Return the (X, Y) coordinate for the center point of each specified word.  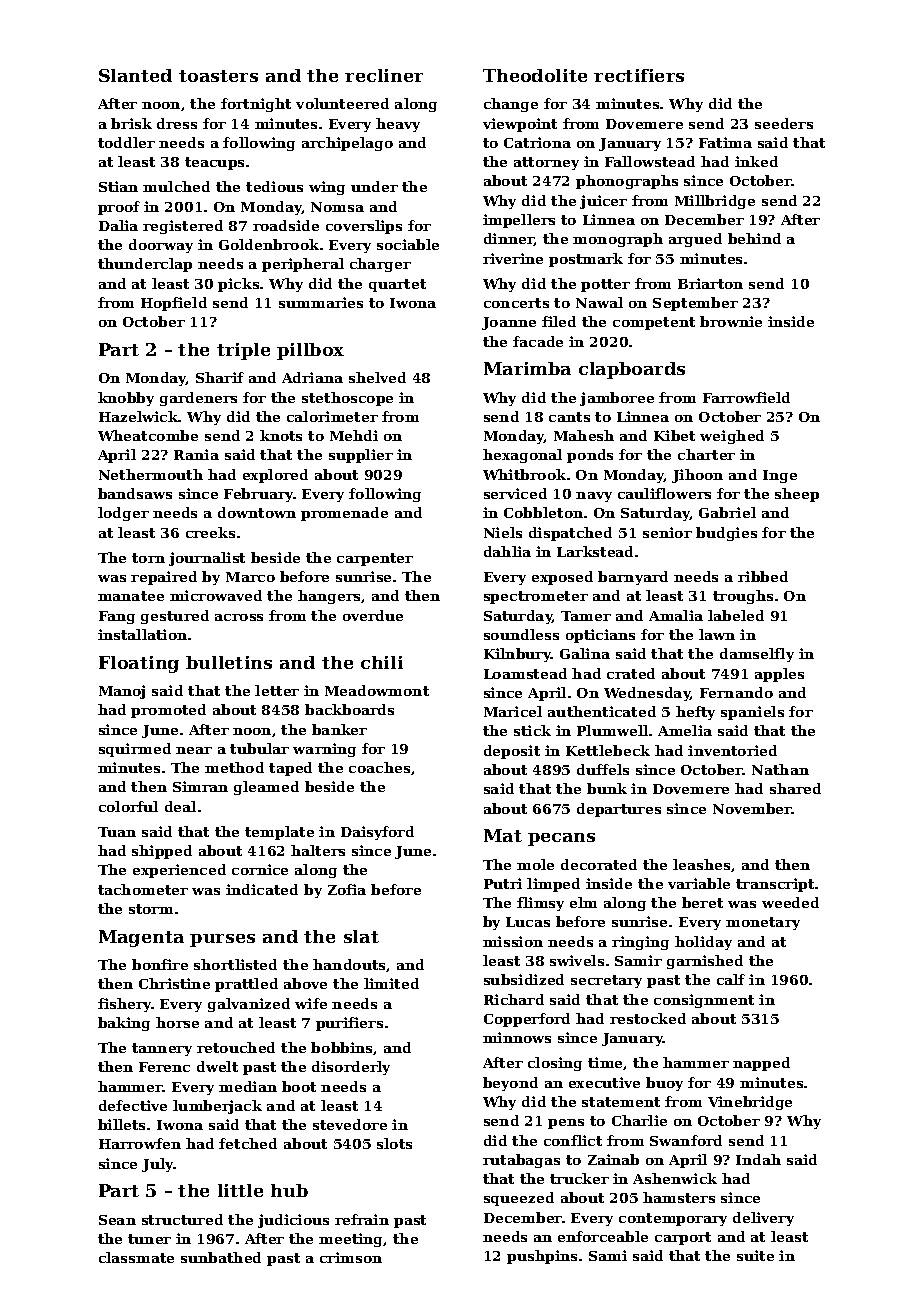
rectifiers (639, 75)
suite (755, 1255)
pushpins (542, 1257)
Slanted (135, 75)
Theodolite (535, 75)
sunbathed (221, 1257)
